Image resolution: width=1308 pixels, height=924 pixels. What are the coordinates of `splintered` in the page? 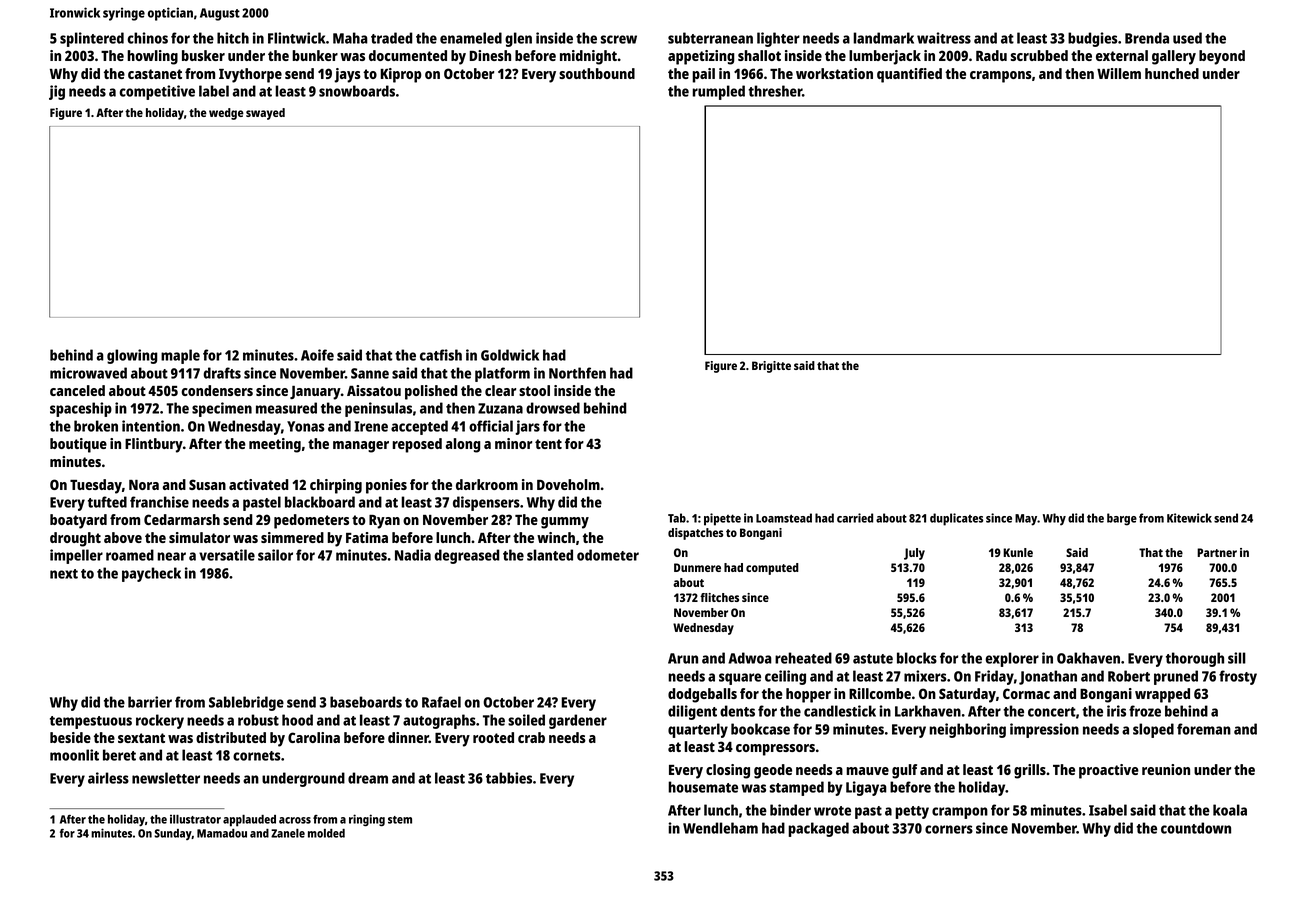 It's located at (92, 39).
